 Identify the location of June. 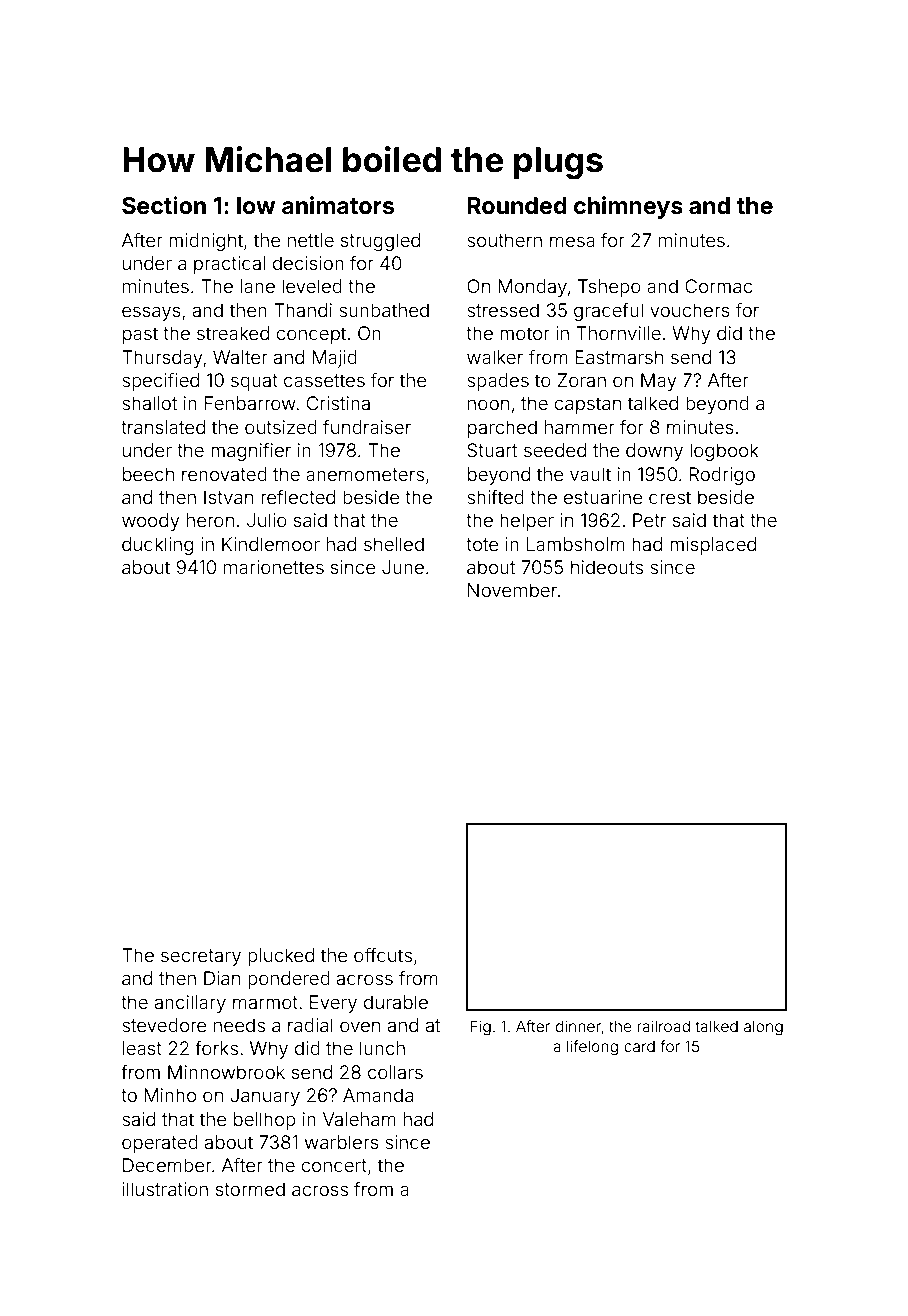
(403, 567).
